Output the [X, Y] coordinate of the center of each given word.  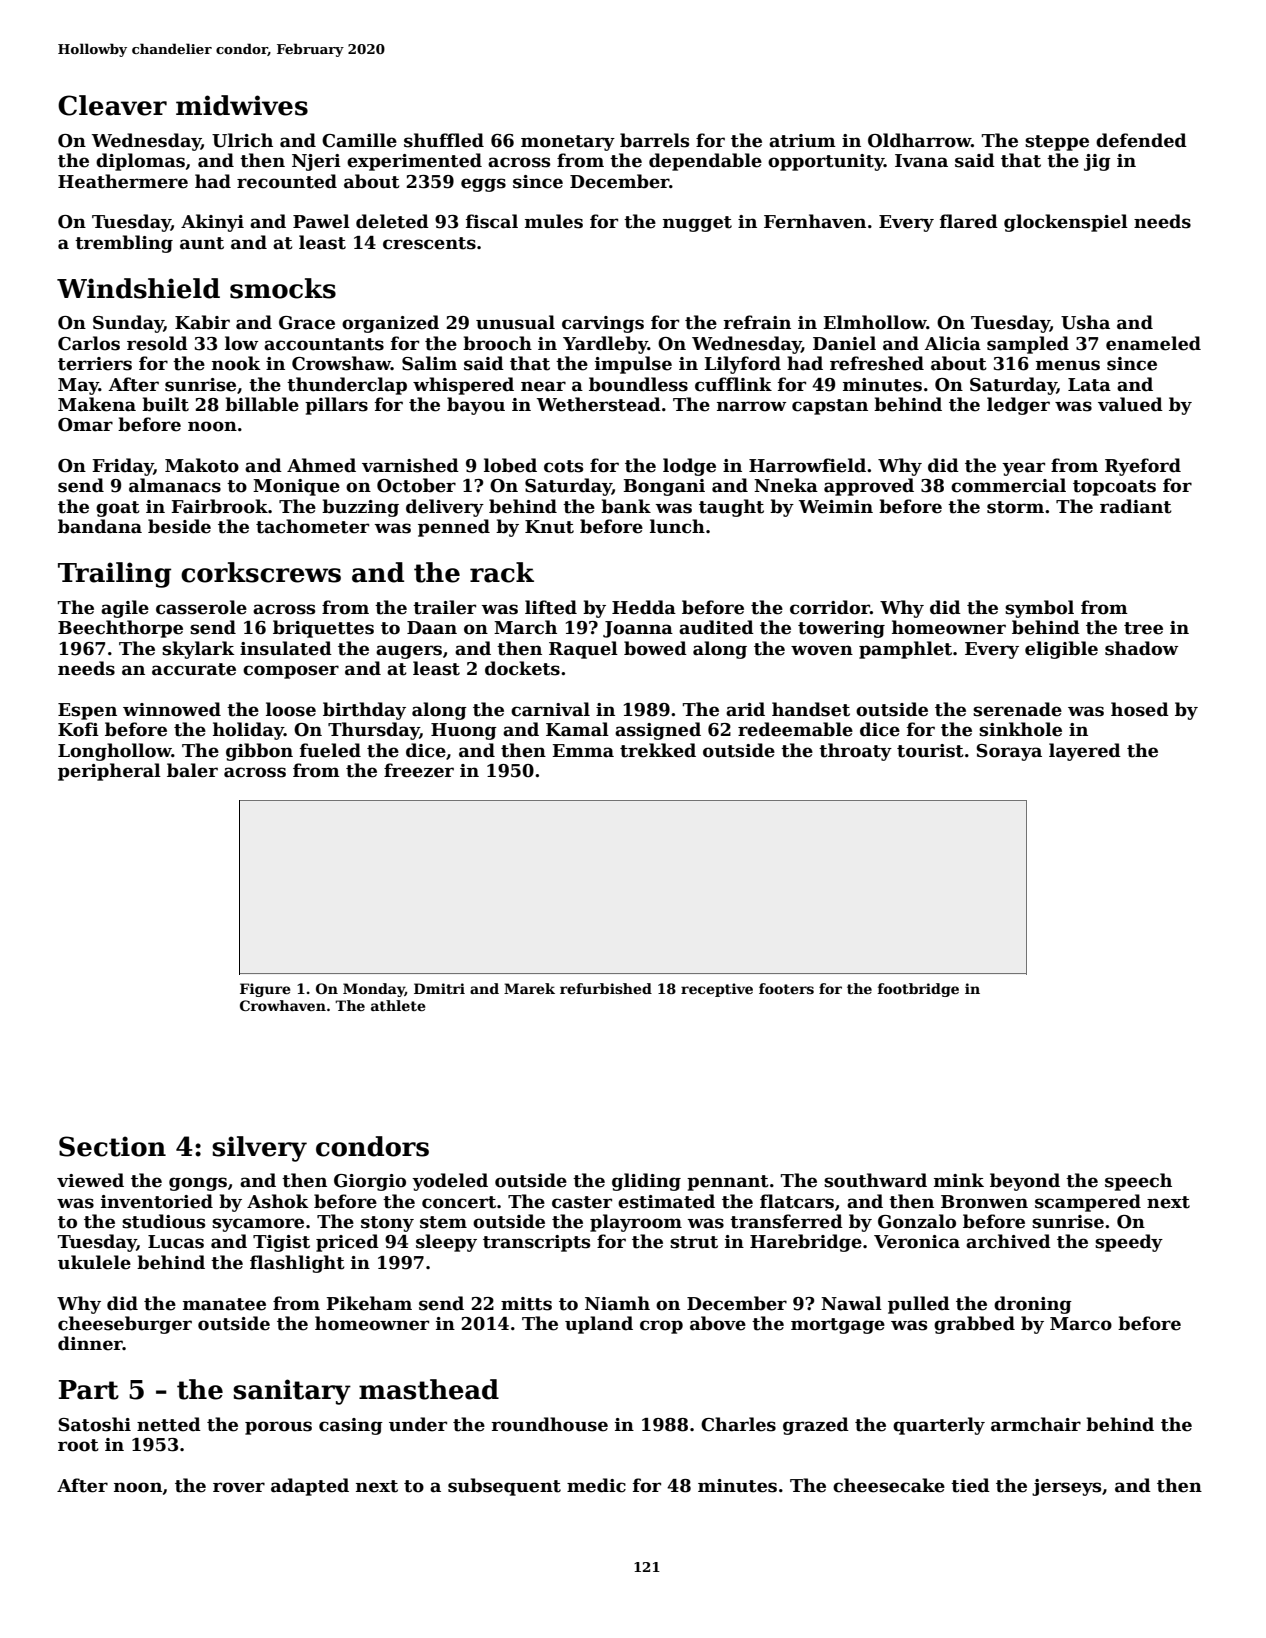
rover [239, 1487]
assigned [658, 731]
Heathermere [123, 181]
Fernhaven [815, 221]
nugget [697, 224]
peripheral [109, 772]
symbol [1039, 609]
